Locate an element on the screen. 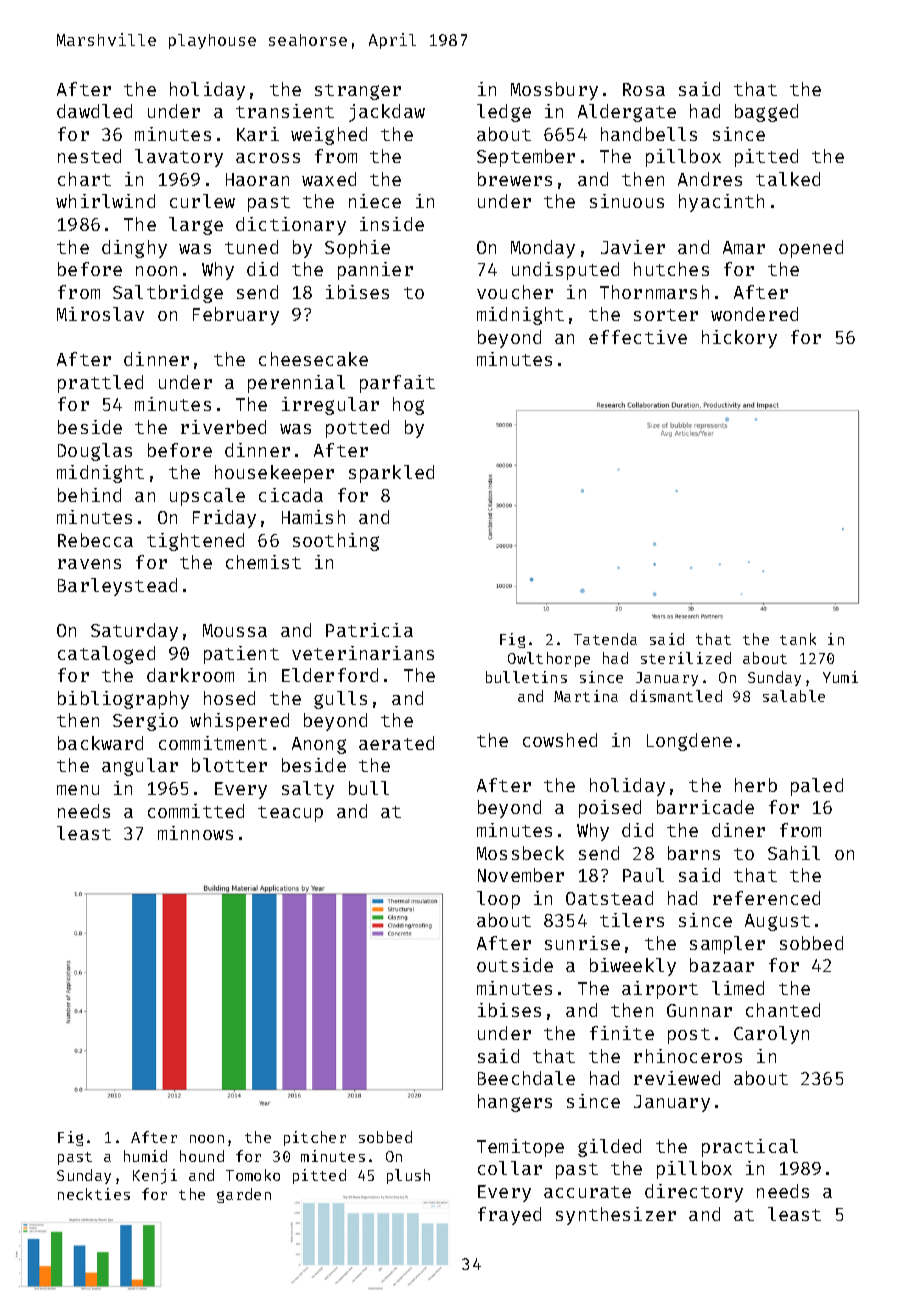  Yumi is located at coordinates (840, 677).
